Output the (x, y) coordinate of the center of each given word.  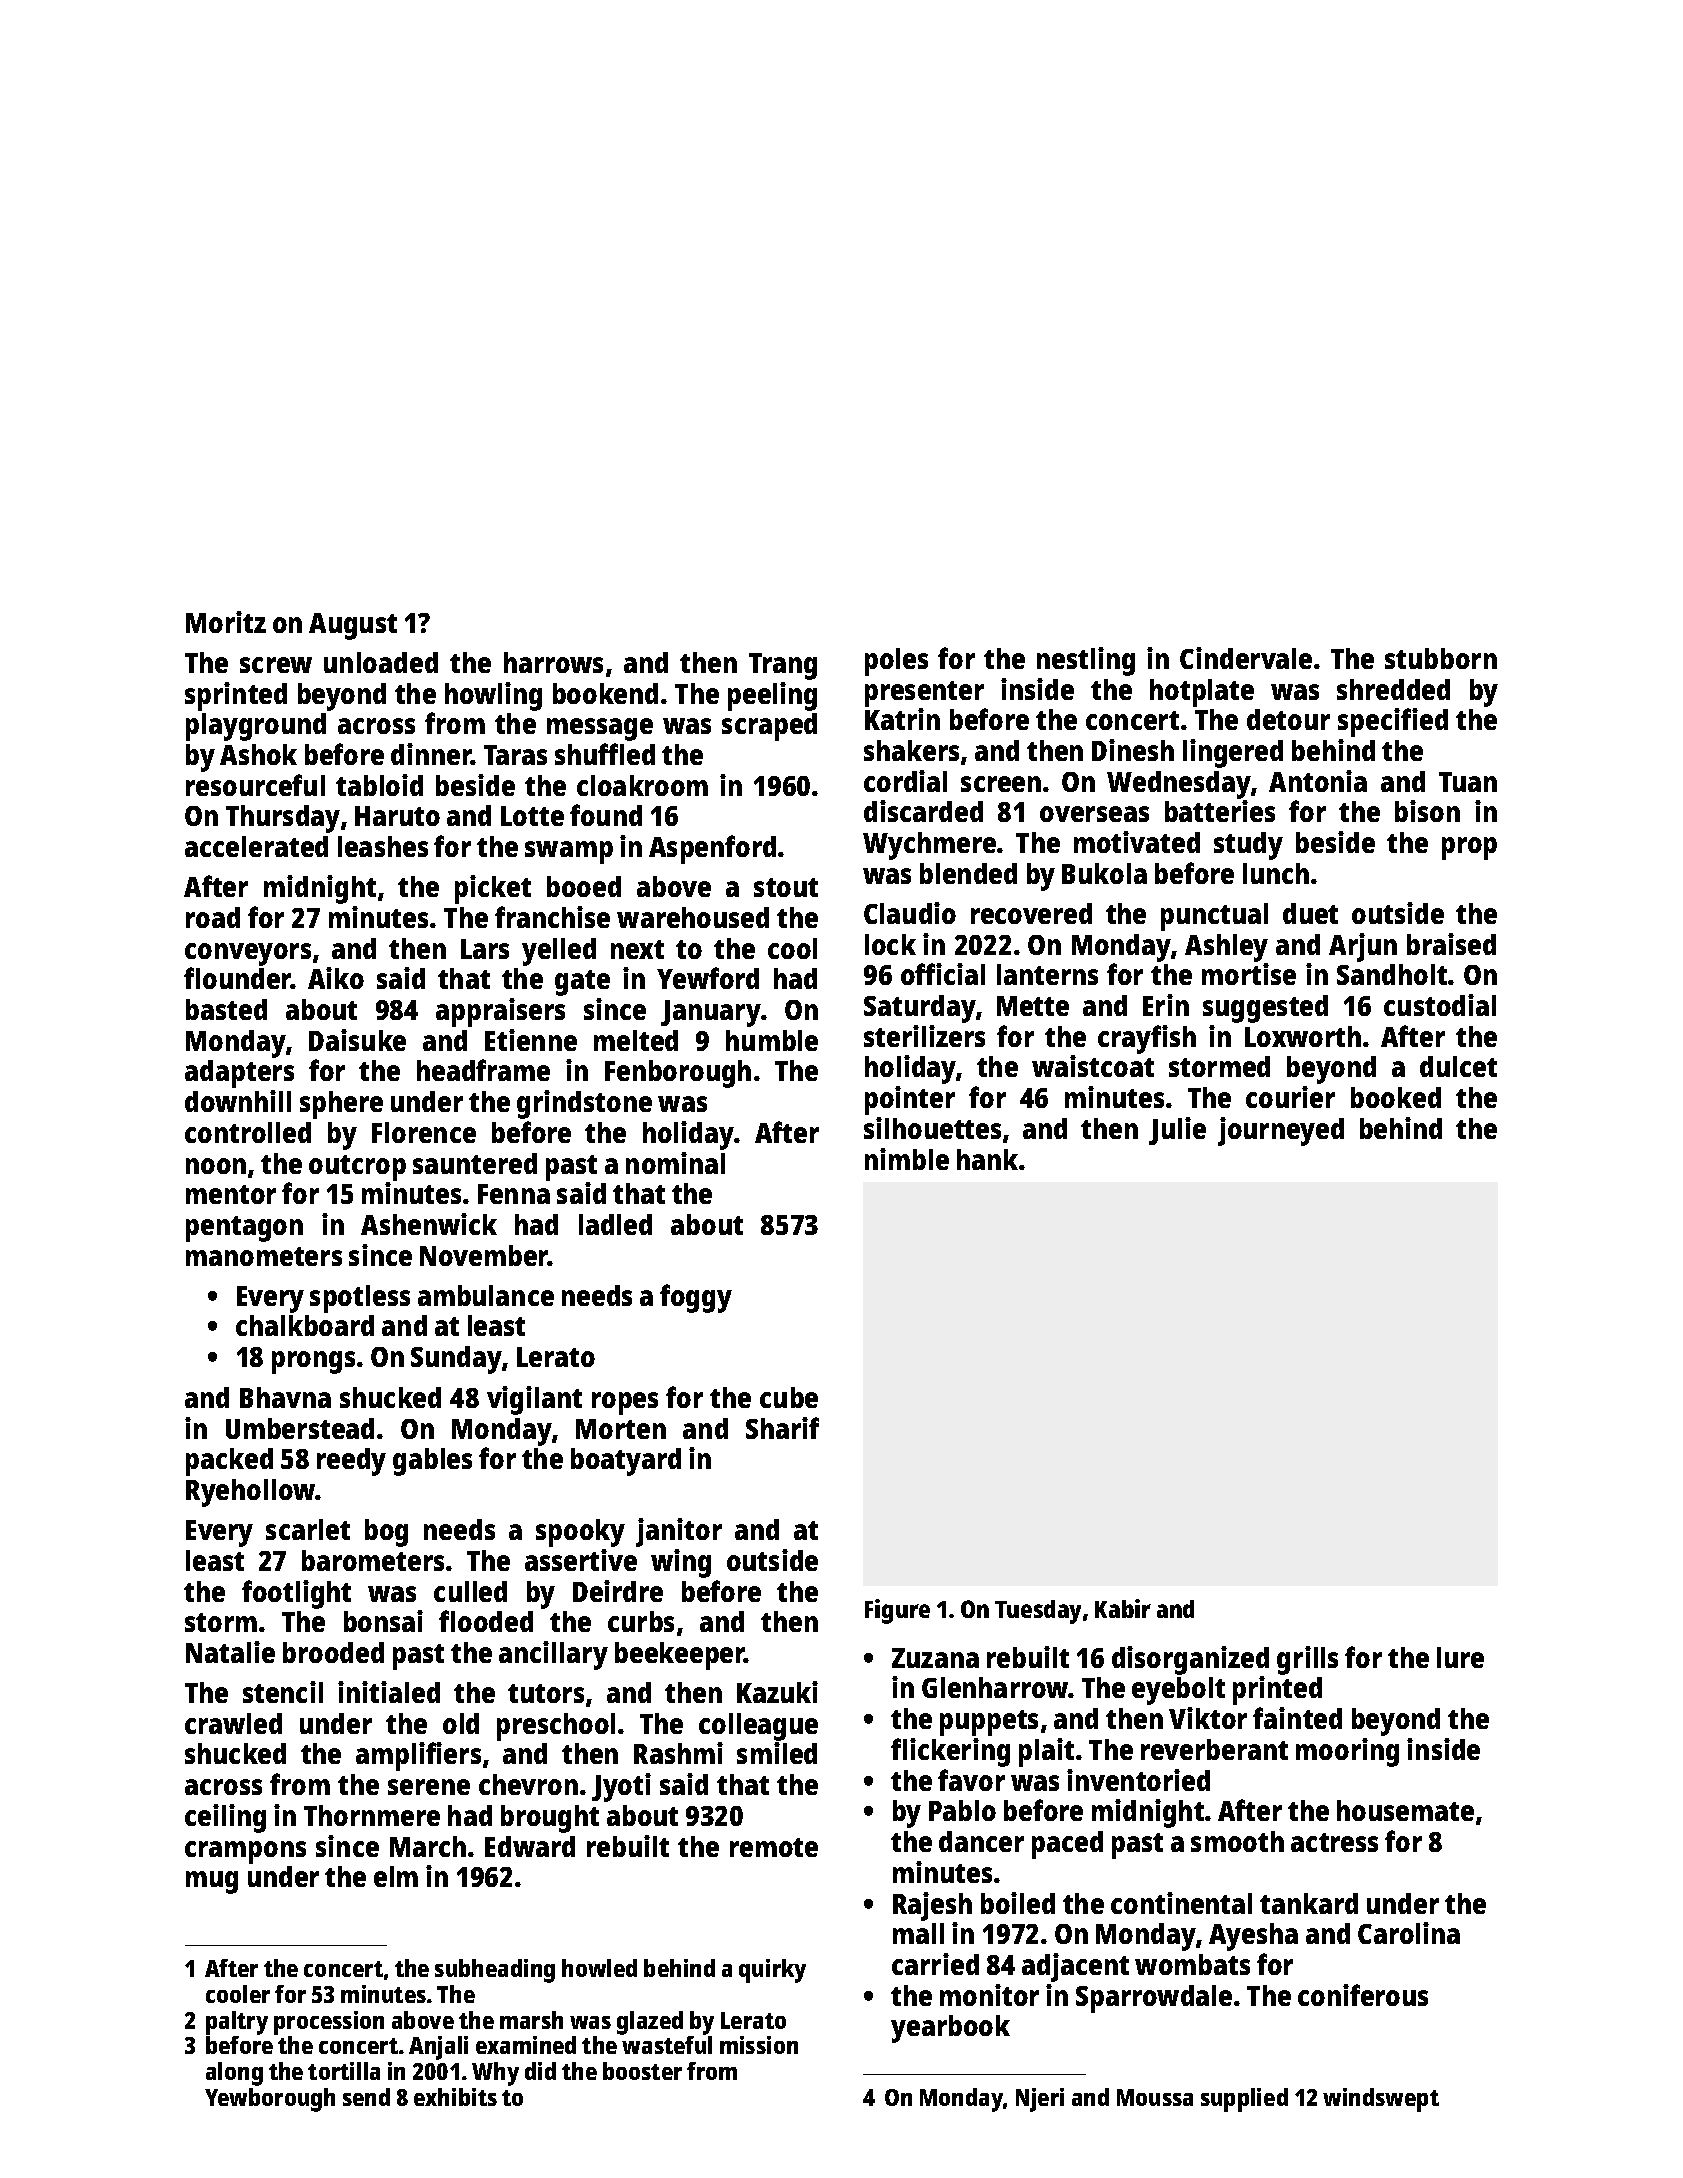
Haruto (397, 816)
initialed (389, 1692)
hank (987, 1159)
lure (1460, 1657)
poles (896, 662)
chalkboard (305, 1325)
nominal (675, 1163)
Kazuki (777, 1692)
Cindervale (1246, 658)
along (234, 2074)
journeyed (1281, 1131)
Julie (1177, 1131)
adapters (239, 1074)
